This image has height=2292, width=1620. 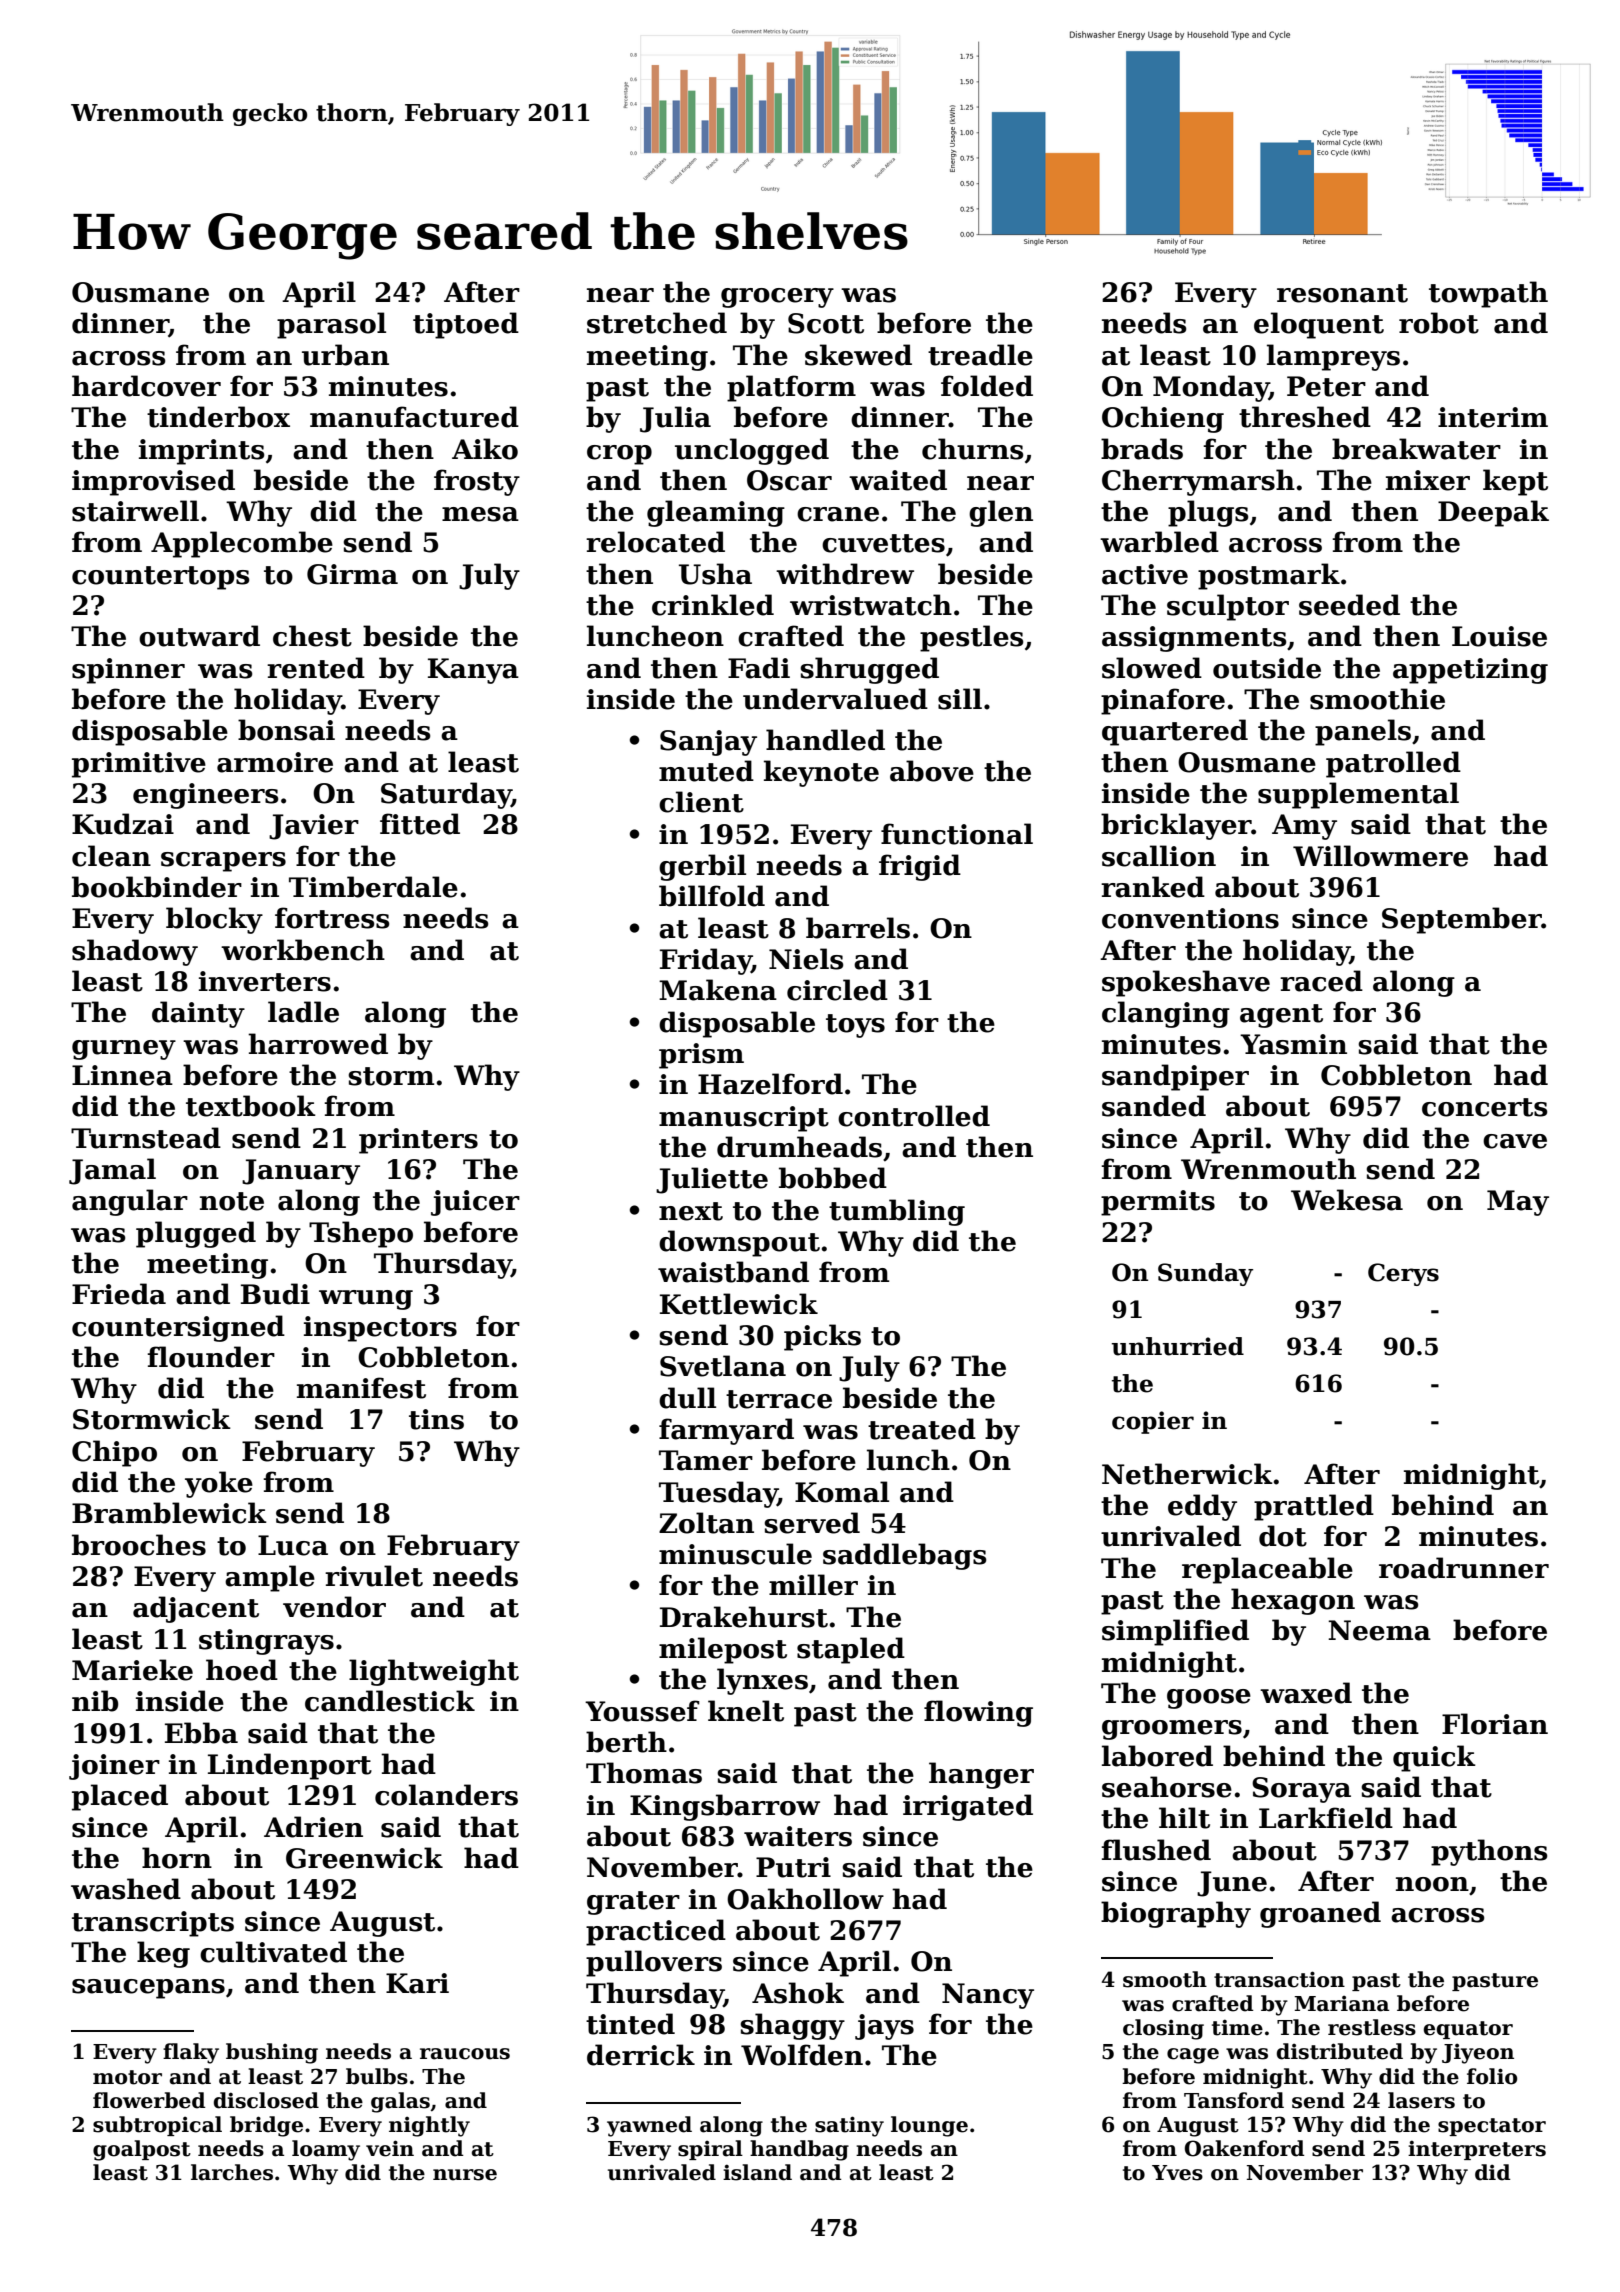 What do you see at coordinates (723, 1366) in the image?
I see `Svetlana` at bounding box center [723, 1366].
